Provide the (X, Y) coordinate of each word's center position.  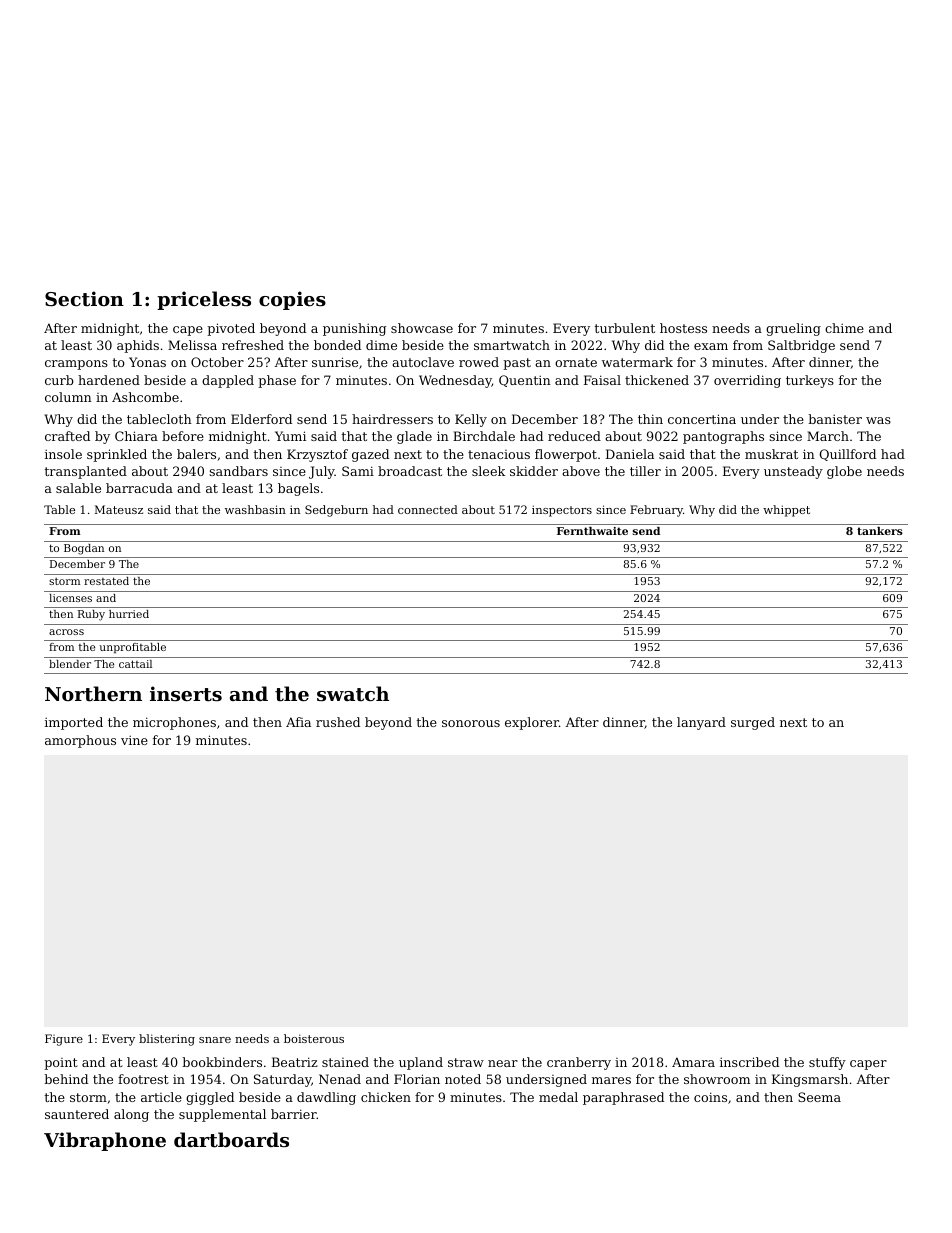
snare (215, 1040)
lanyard (701, 723)
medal (558, 1097)
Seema (819, 1097)
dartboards (231, 1140)
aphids (138, 346)
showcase (422, 328)
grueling (793, 329)
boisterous (314, 1038)
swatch (353, 694)
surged (753, 723)
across (66, 632)
